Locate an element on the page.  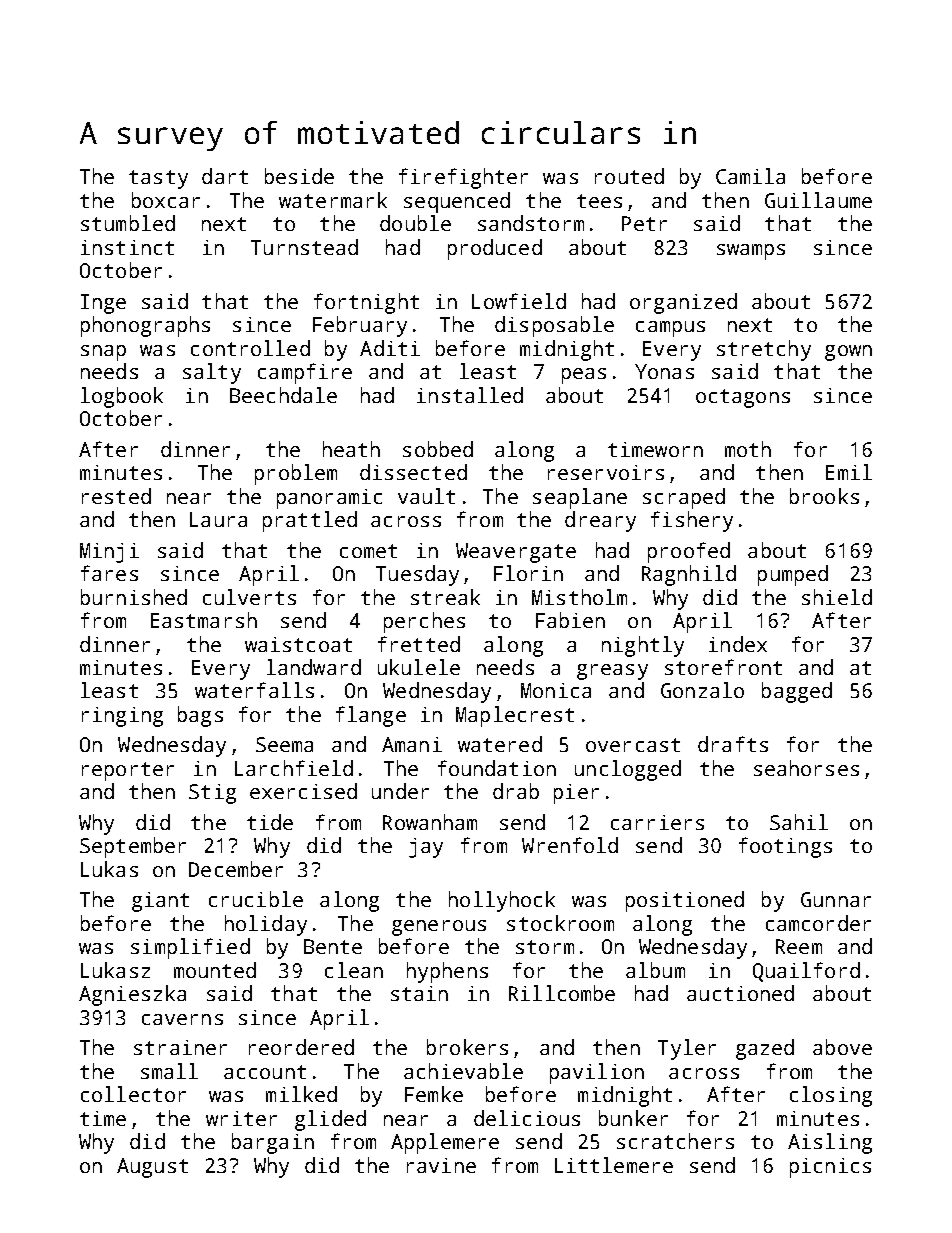
pier is located at coordinates (576, 794).
